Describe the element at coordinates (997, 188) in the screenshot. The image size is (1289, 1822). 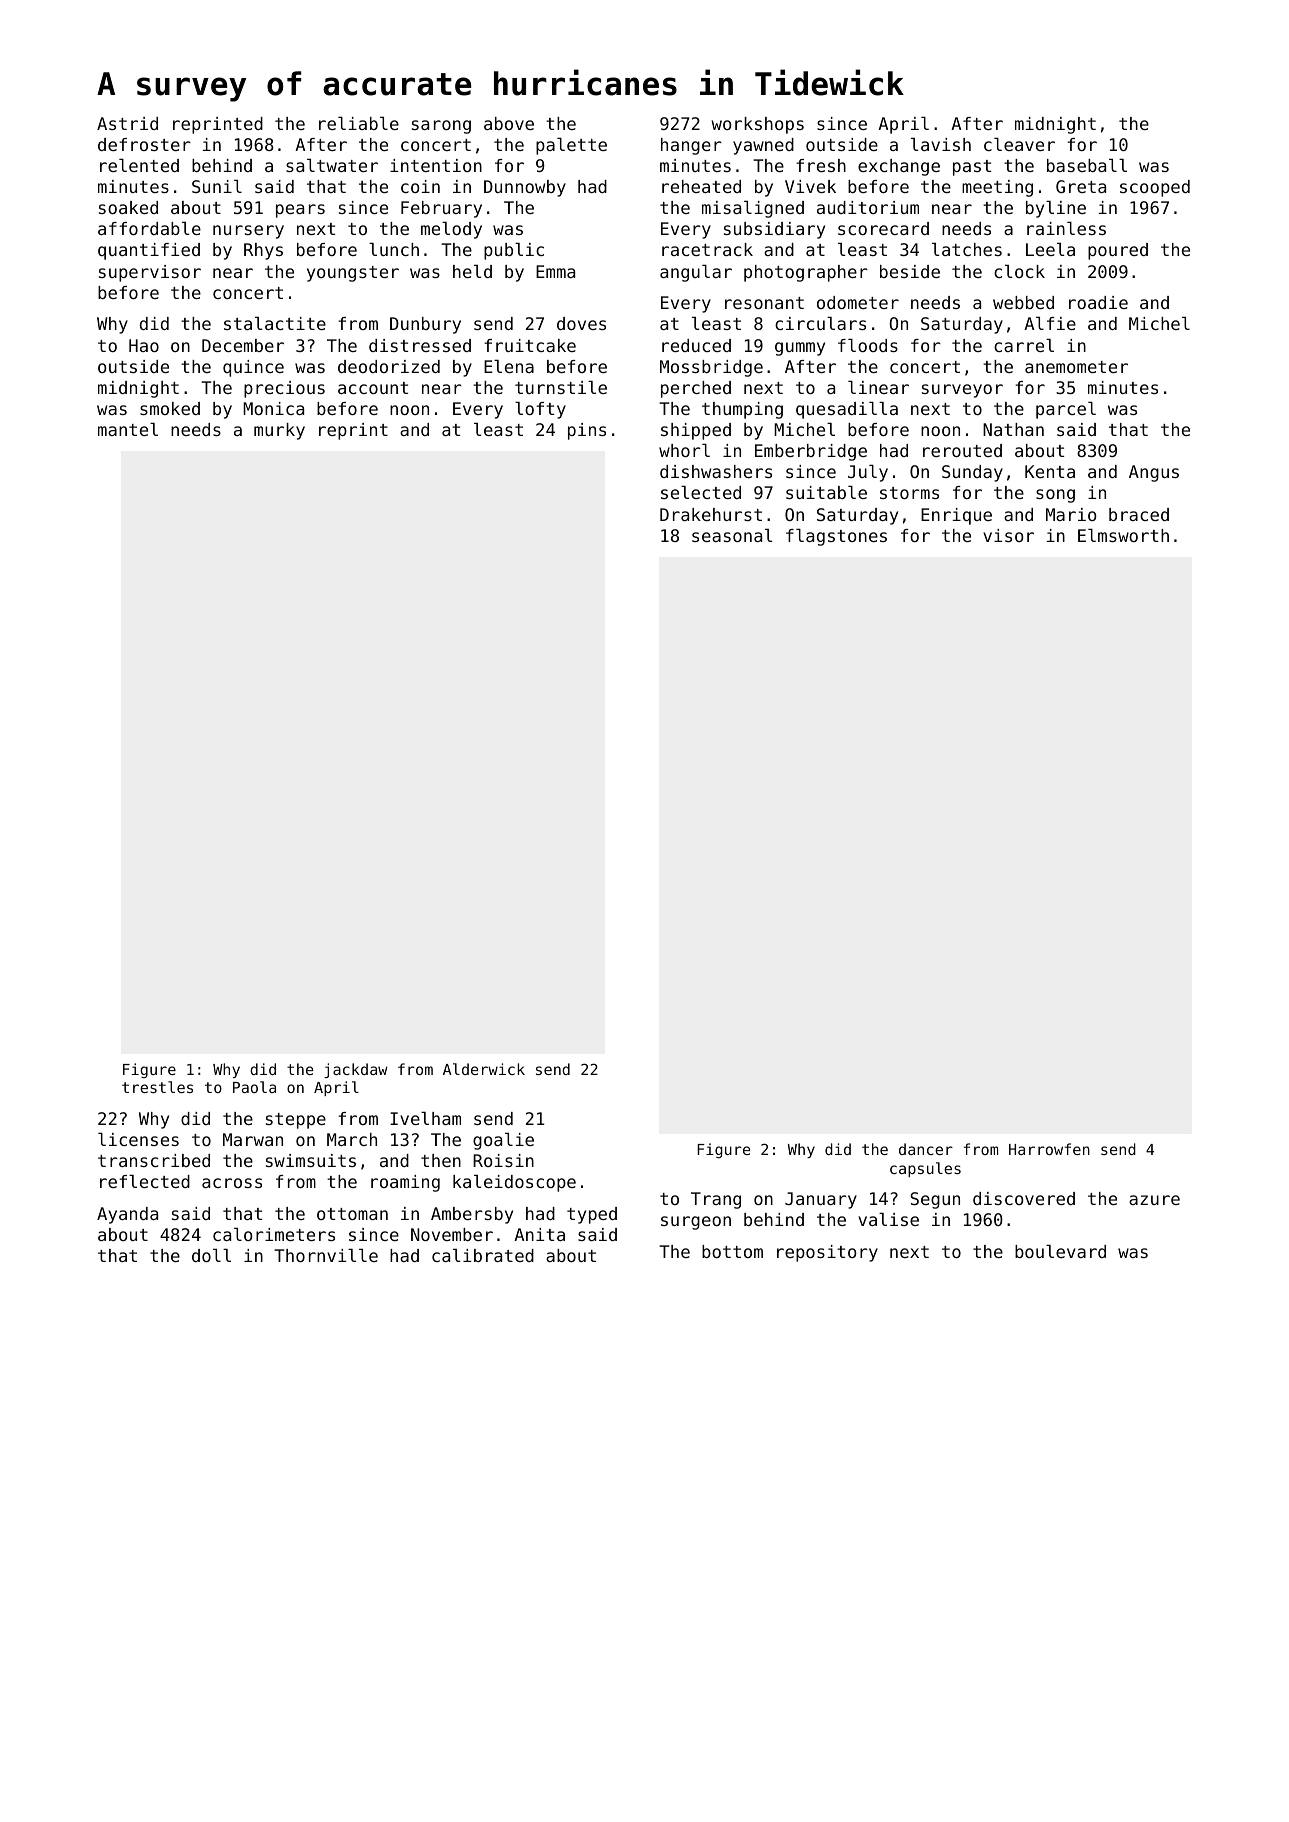
I see `meeting` at that location.
